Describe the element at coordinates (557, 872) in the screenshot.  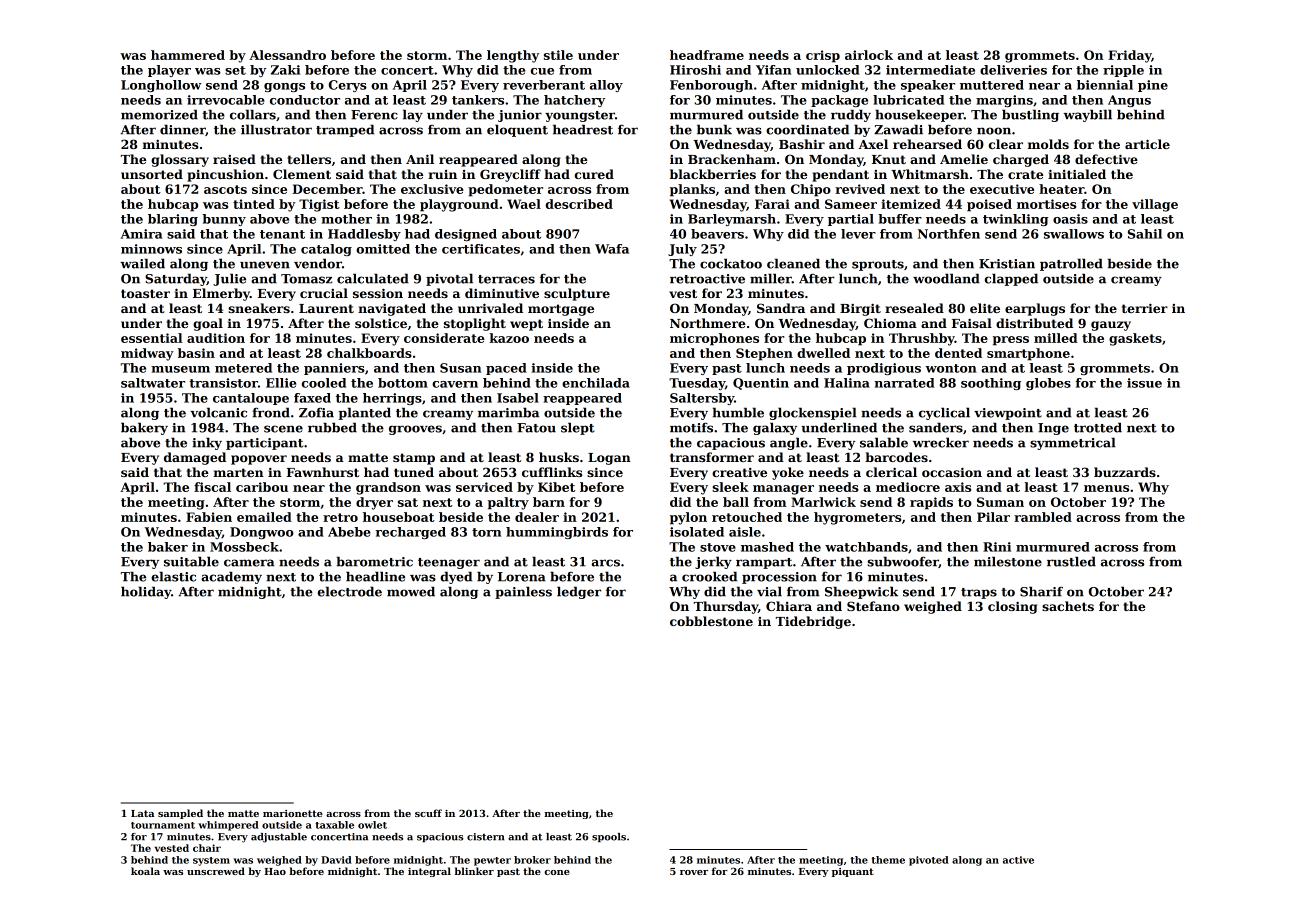
I see `cone` at that location.
